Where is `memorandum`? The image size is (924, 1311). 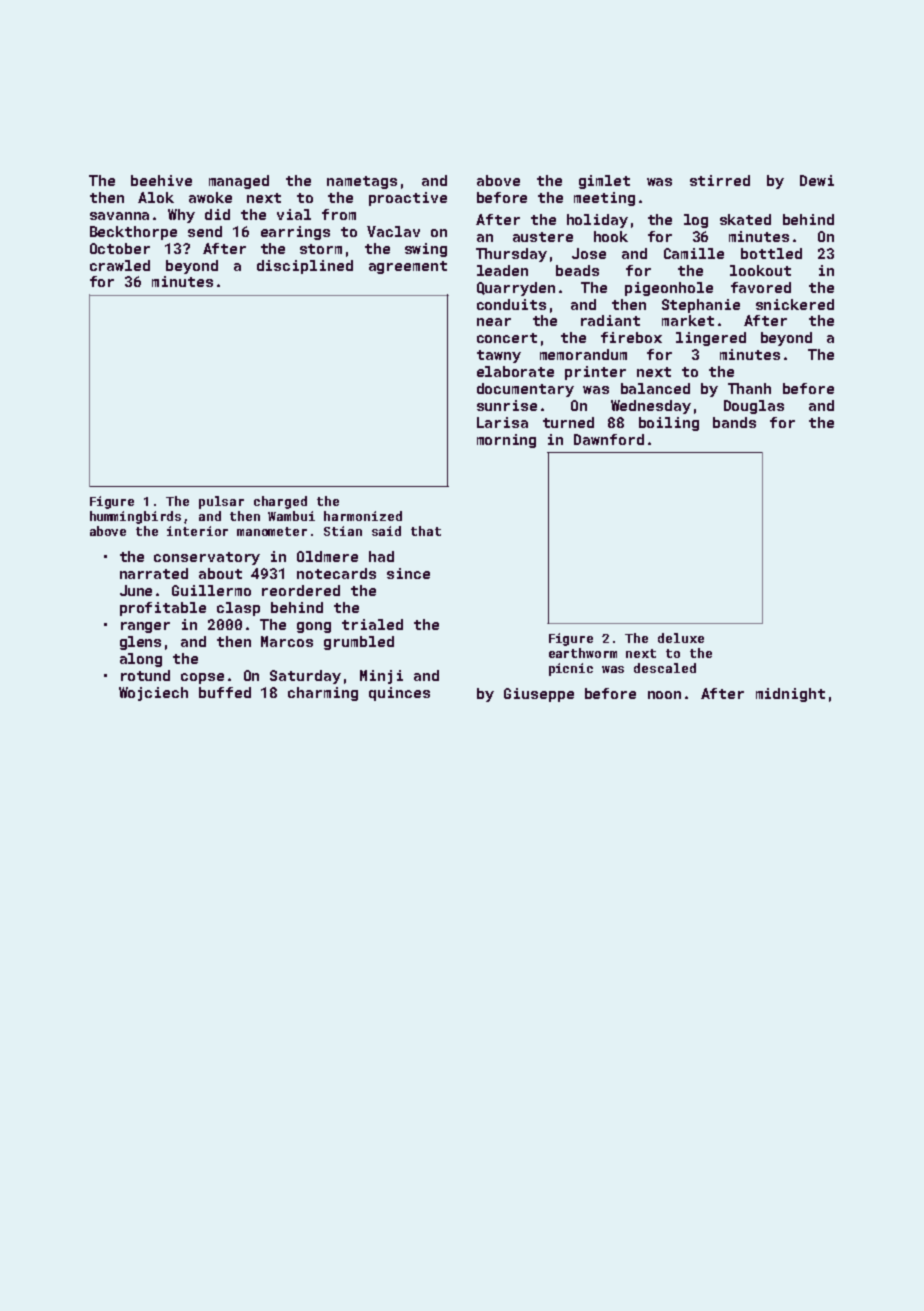
memorandum is located at coordinates (583, 354).
